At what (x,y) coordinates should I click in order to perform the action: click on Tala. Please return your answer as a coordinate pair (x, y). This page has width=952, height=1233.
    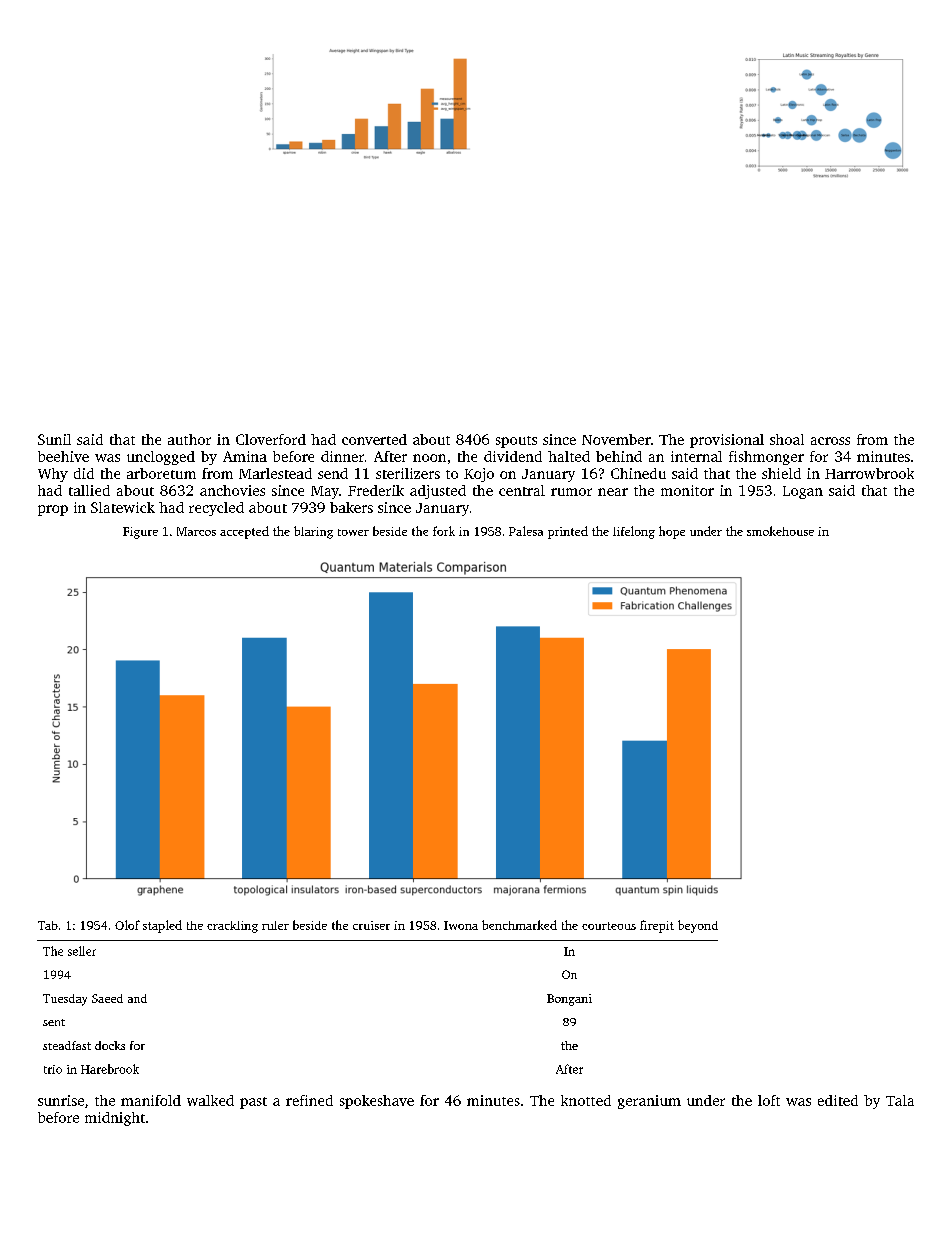
    Looking at the image, I should click on (900, 1100).
